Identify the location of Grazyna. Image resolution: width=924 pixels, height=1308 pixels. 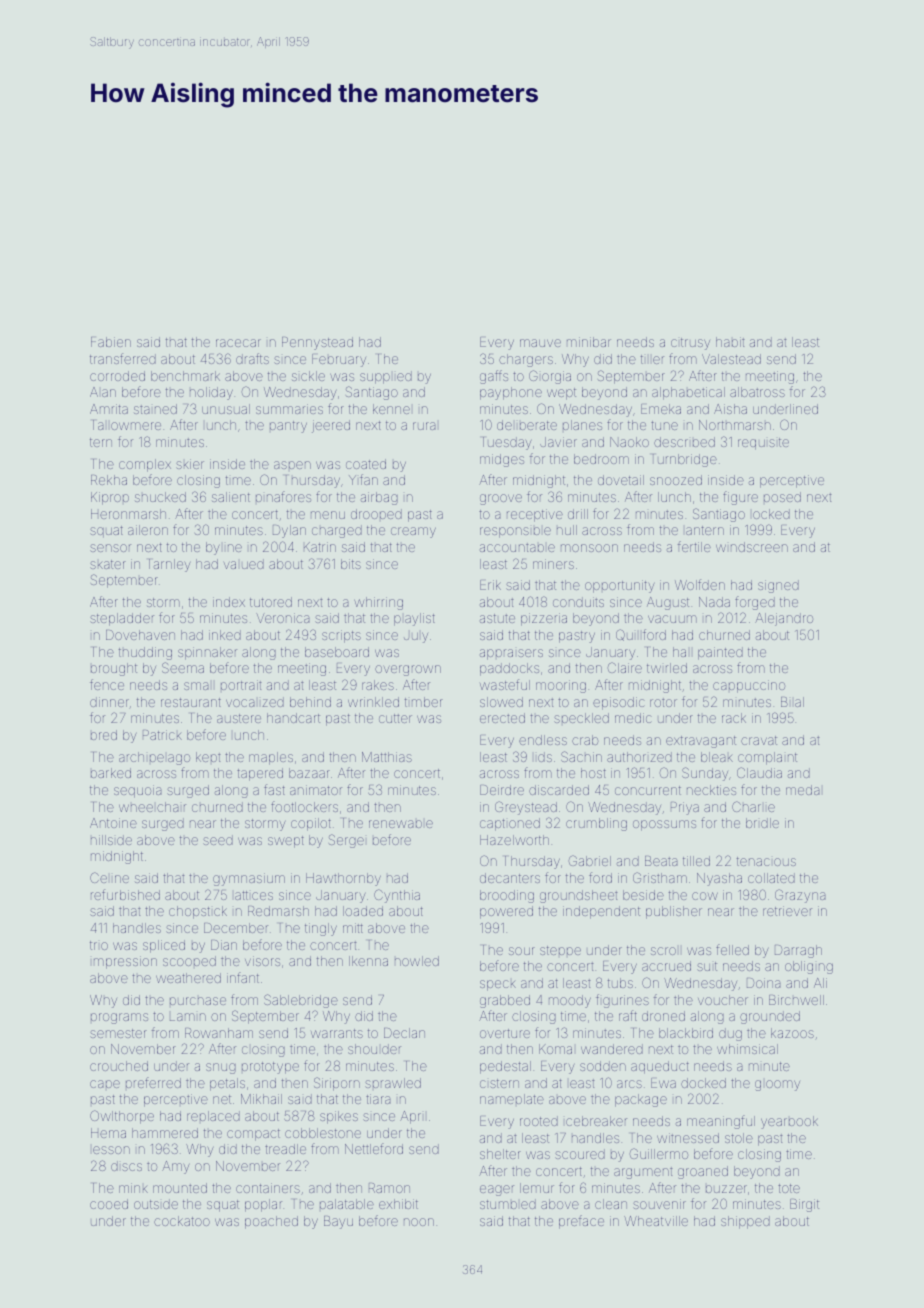
(800, 896).
